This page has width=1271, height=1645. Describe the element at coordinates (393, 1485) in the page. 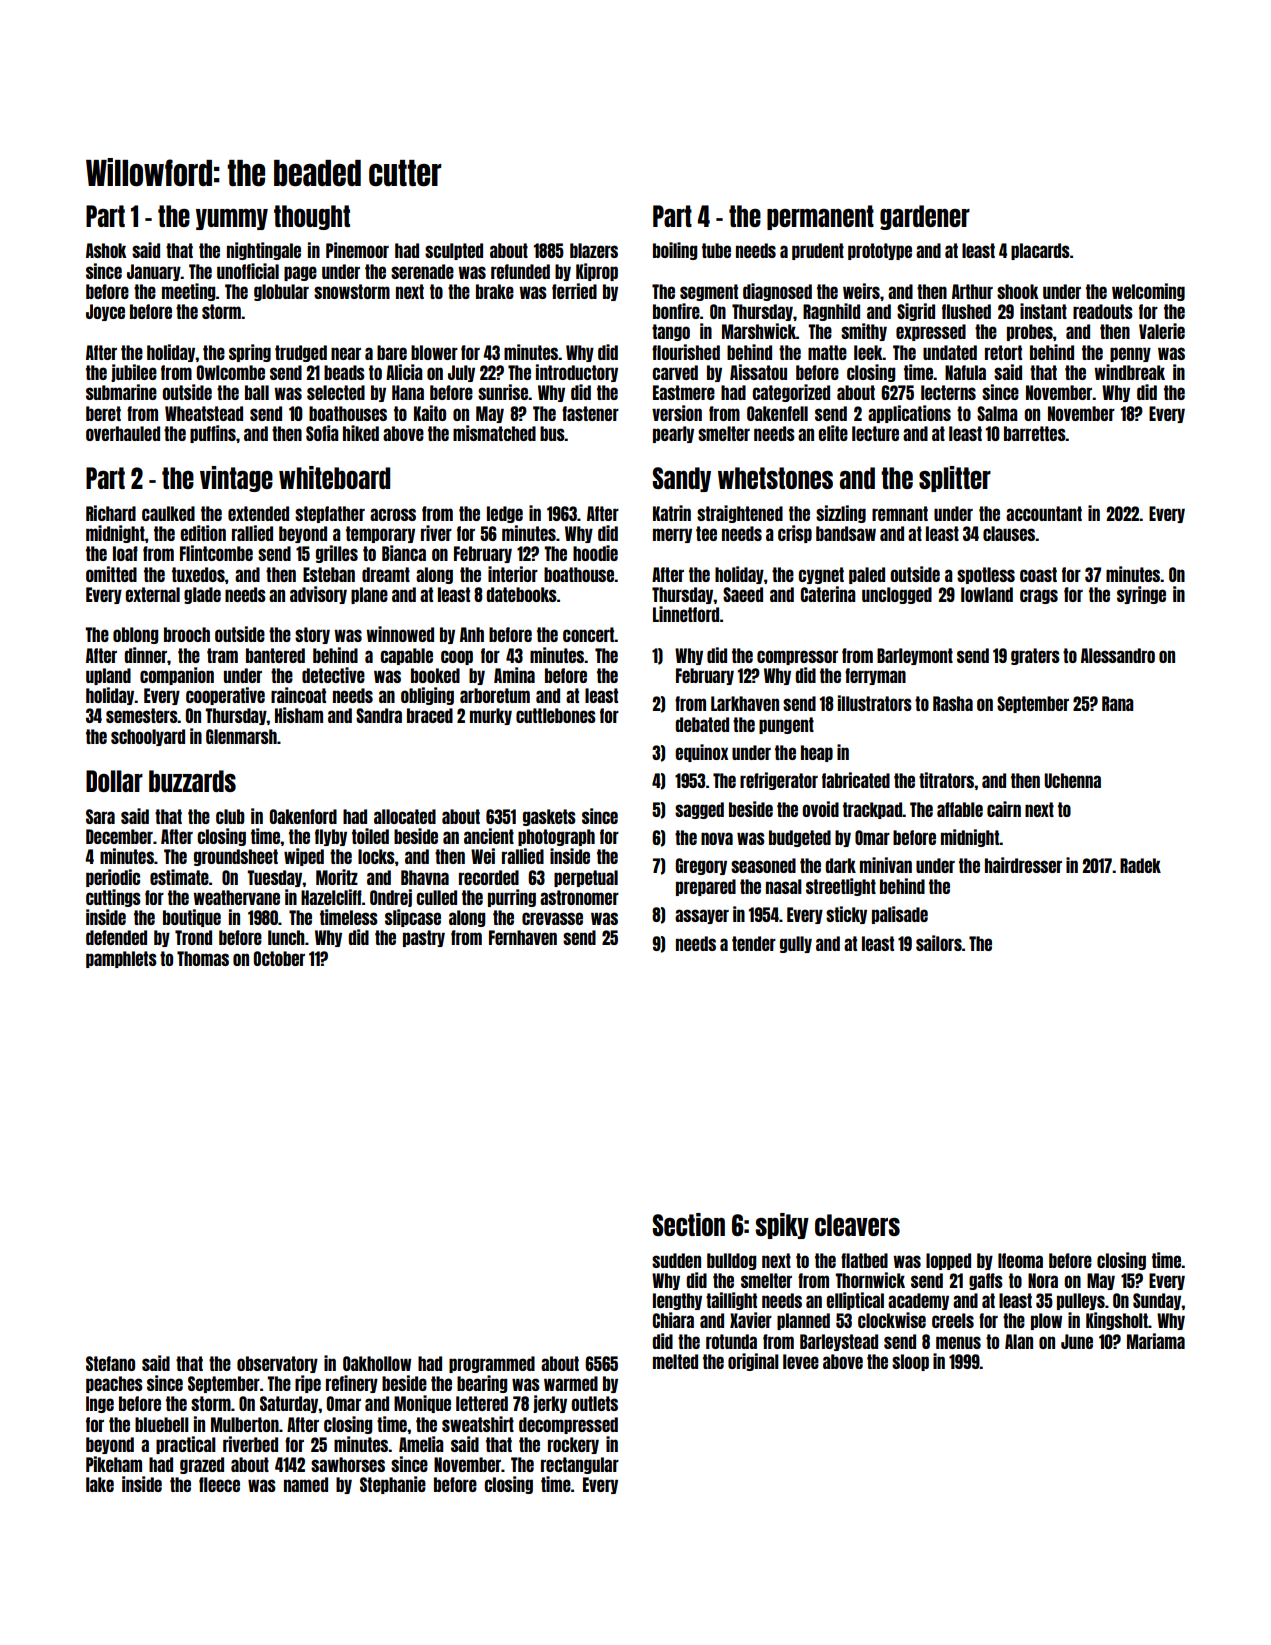

I see `Stephanie` at that location.
